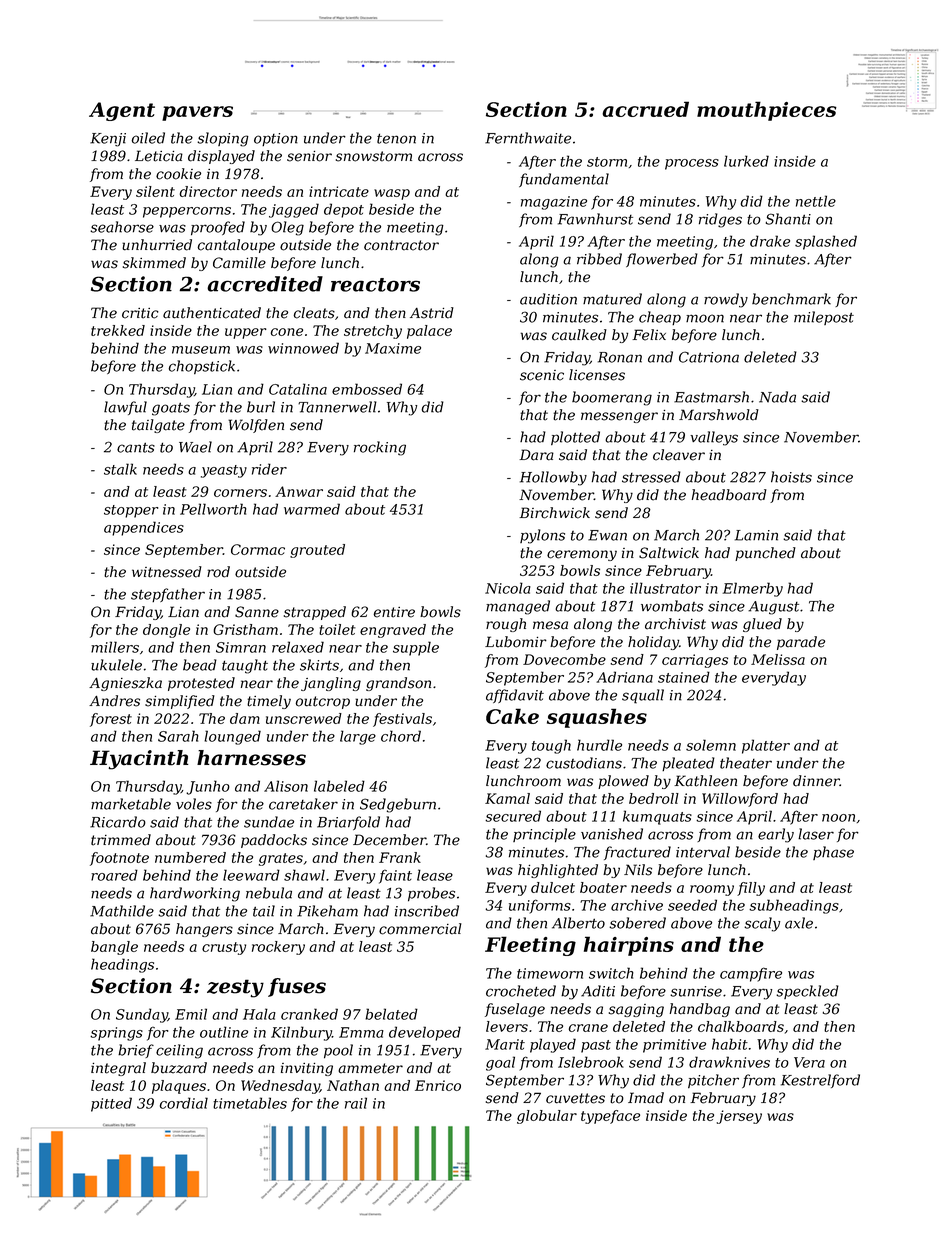  I want to click on hoists, so click(791, 477).
